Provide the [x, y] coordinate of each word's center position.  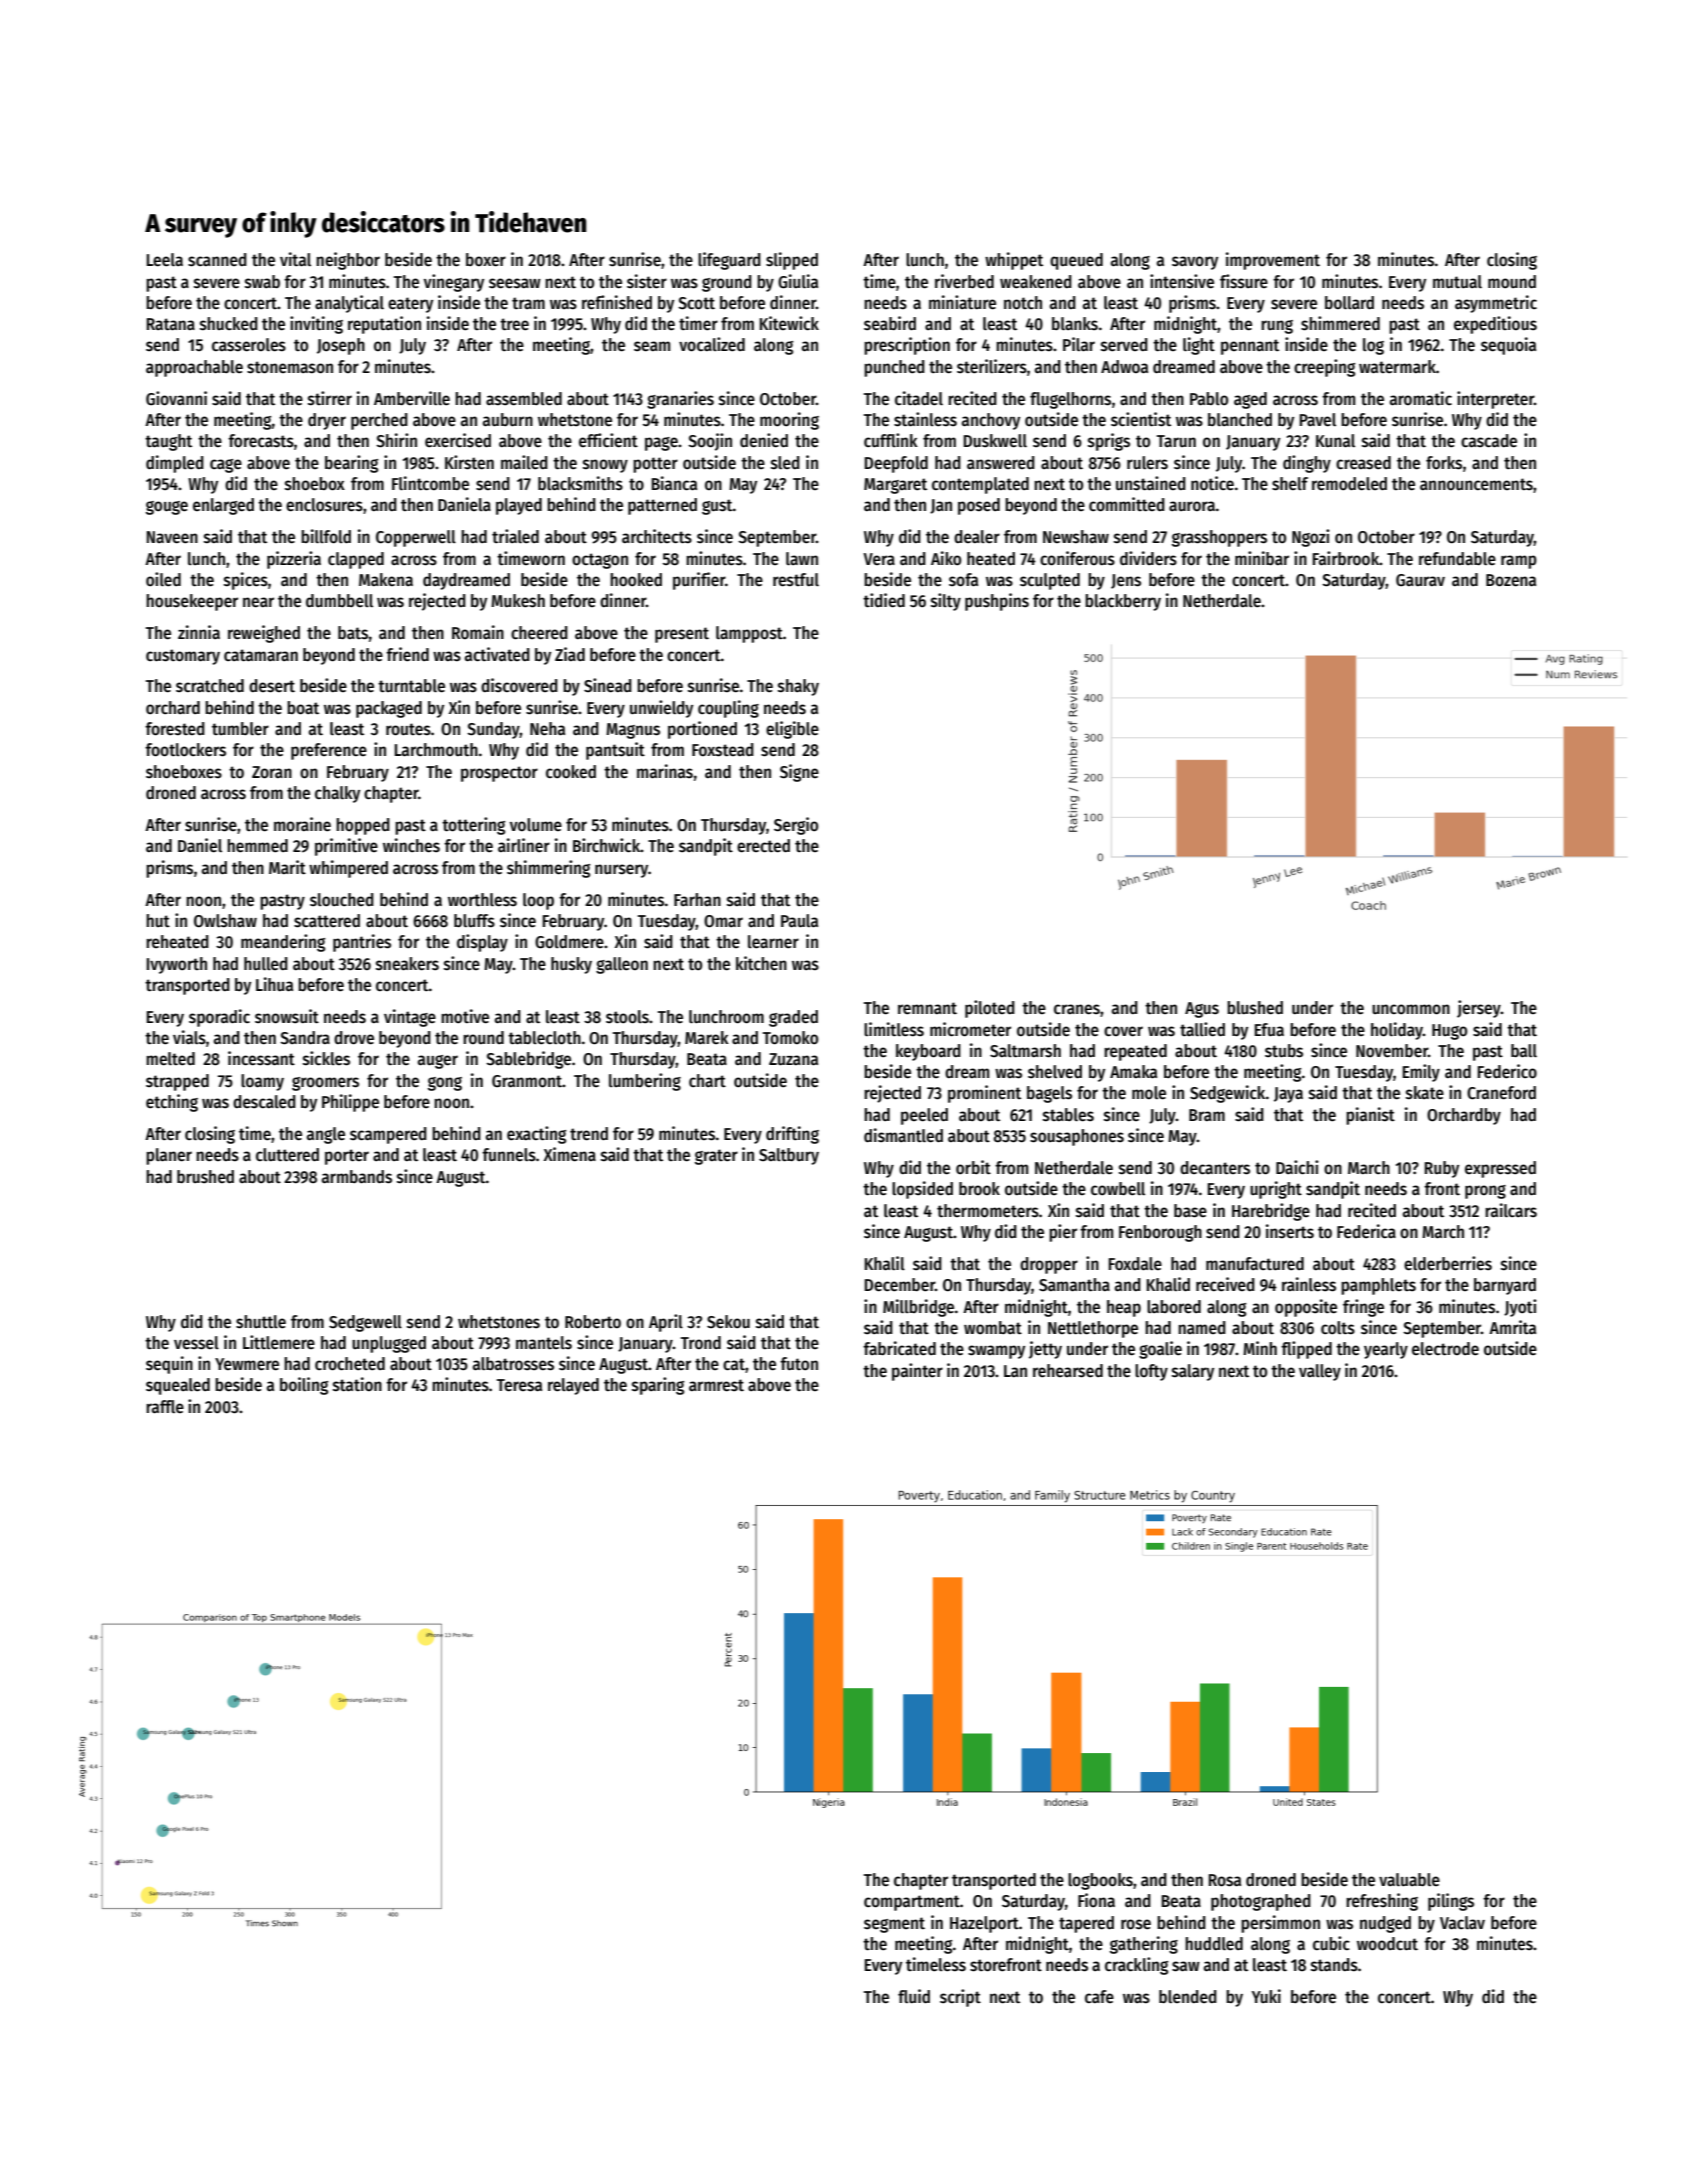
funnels [509, 1155]
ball [1524, 1051]
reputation [384, 325]
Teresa [519, 1385]
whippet [1014, 261]
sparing [658, 1386]
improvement [1273, 261]
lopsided [922, 1190]
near [258, 602]
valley [1320, 1372]
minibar [1262, 558]
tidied [884, 600]
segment [894, 1925]
